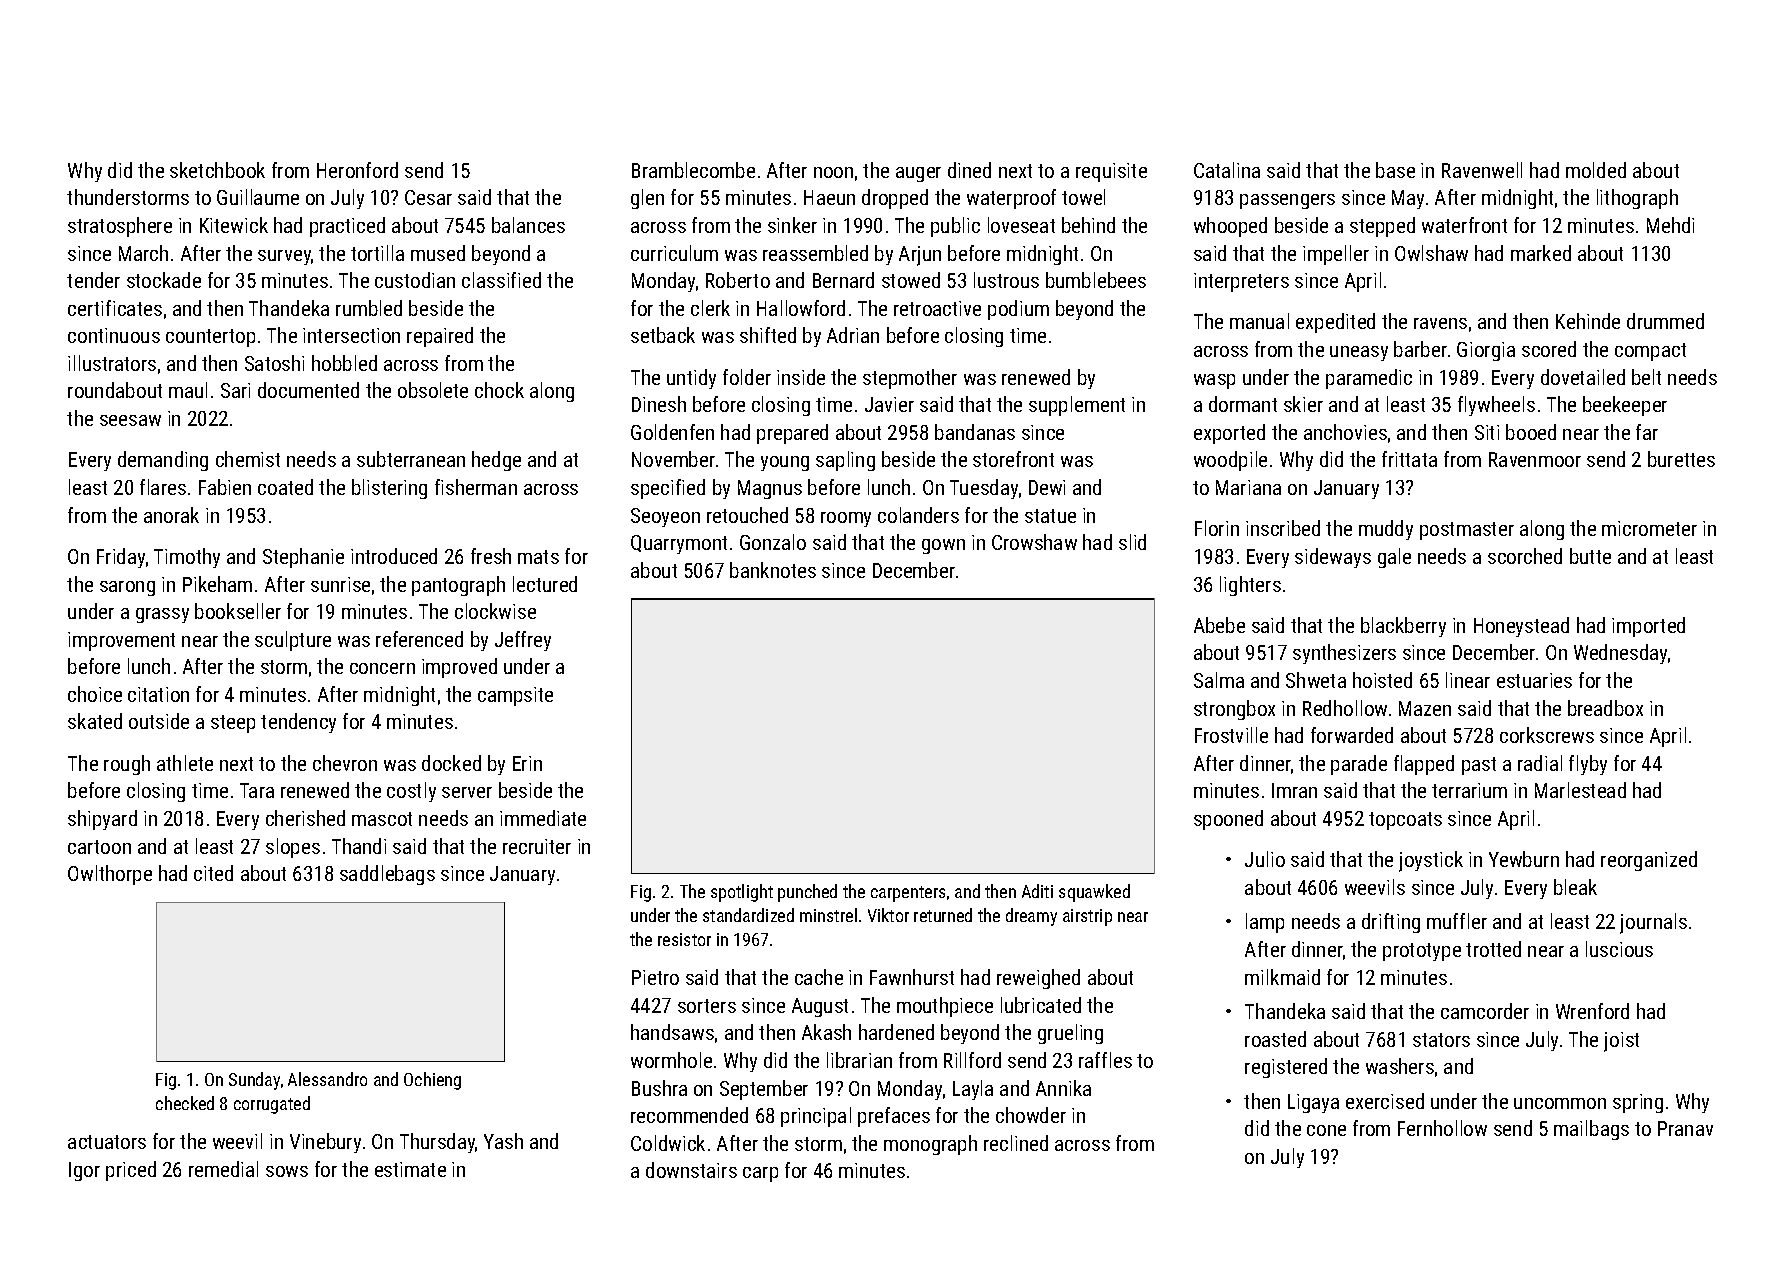  What do you see at coordinates (668, 1143) in the document?
I see `Coldwick` at bounding box center [668, 1143].
